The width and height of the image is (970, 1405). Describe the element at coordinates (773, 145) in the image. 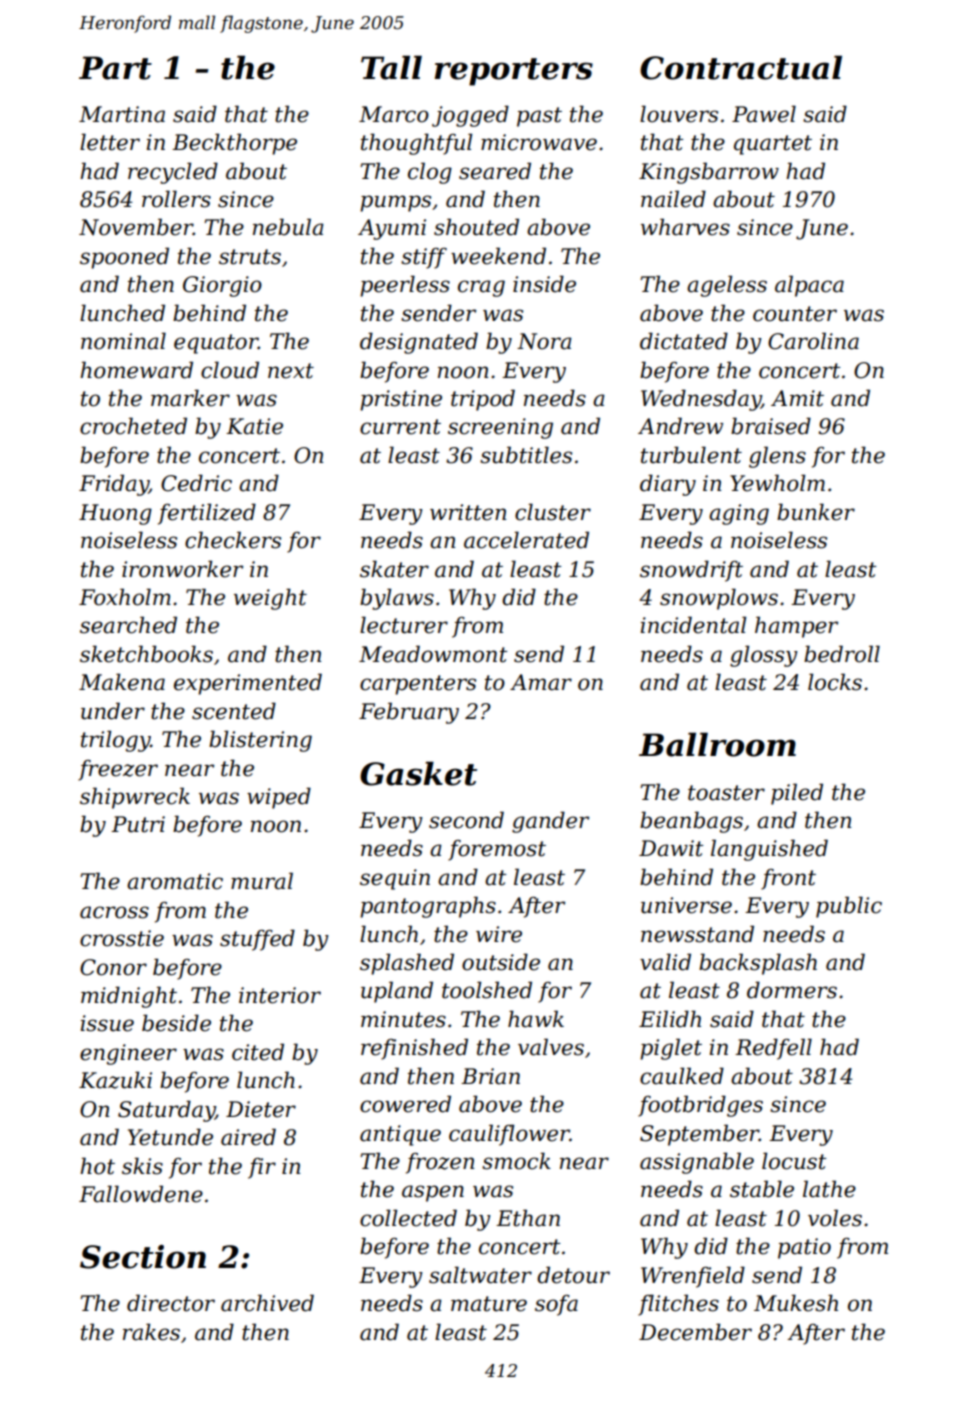

I see `quartet` at that location.
